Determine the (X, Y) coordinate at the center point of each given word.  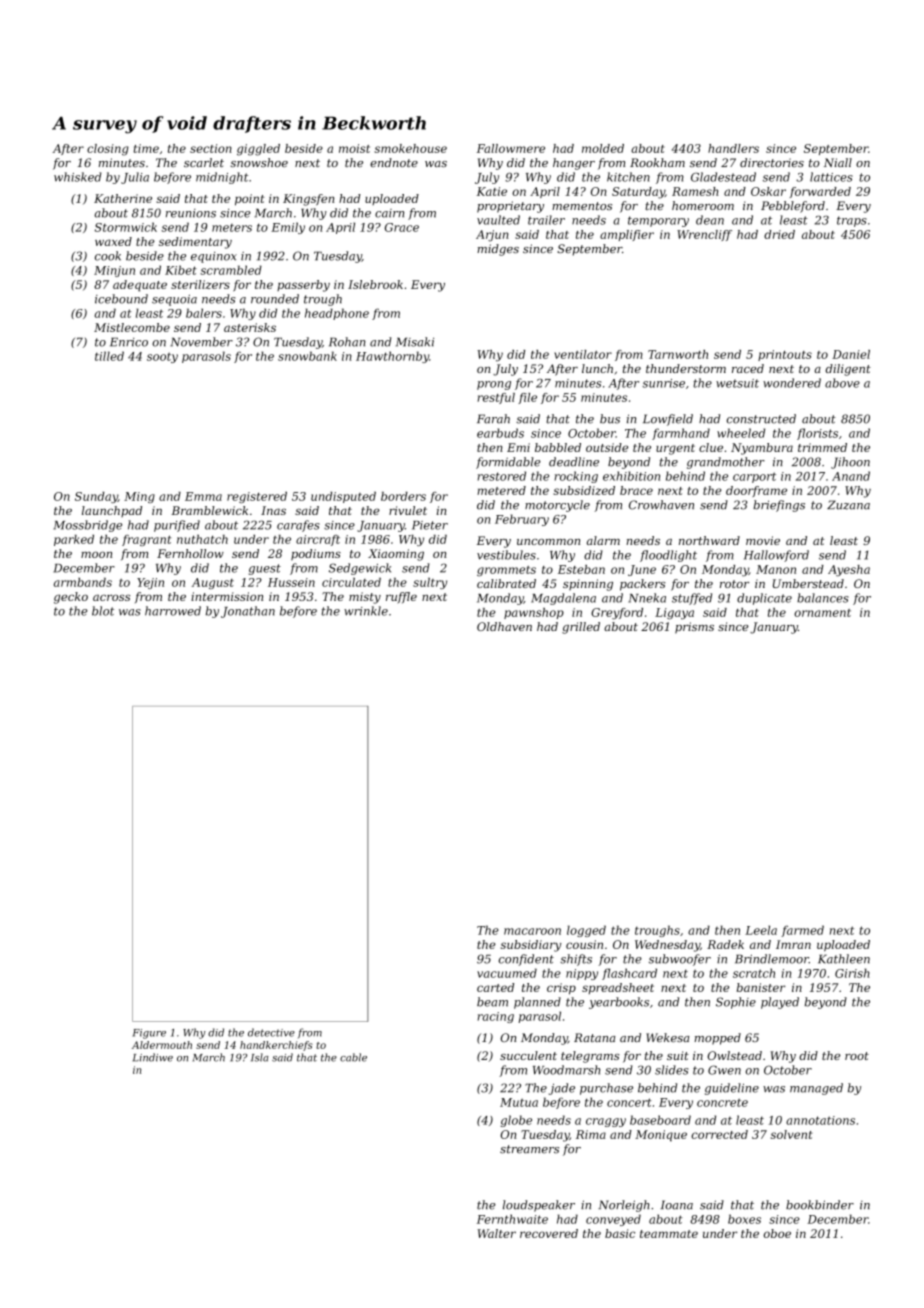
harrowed (173, 611)
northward (709, 540)
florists (817, 434)
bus (610, 419)
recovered (549, 1233)
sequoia (174, 300)
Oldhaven (504, 626)
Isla (260, 1057)
